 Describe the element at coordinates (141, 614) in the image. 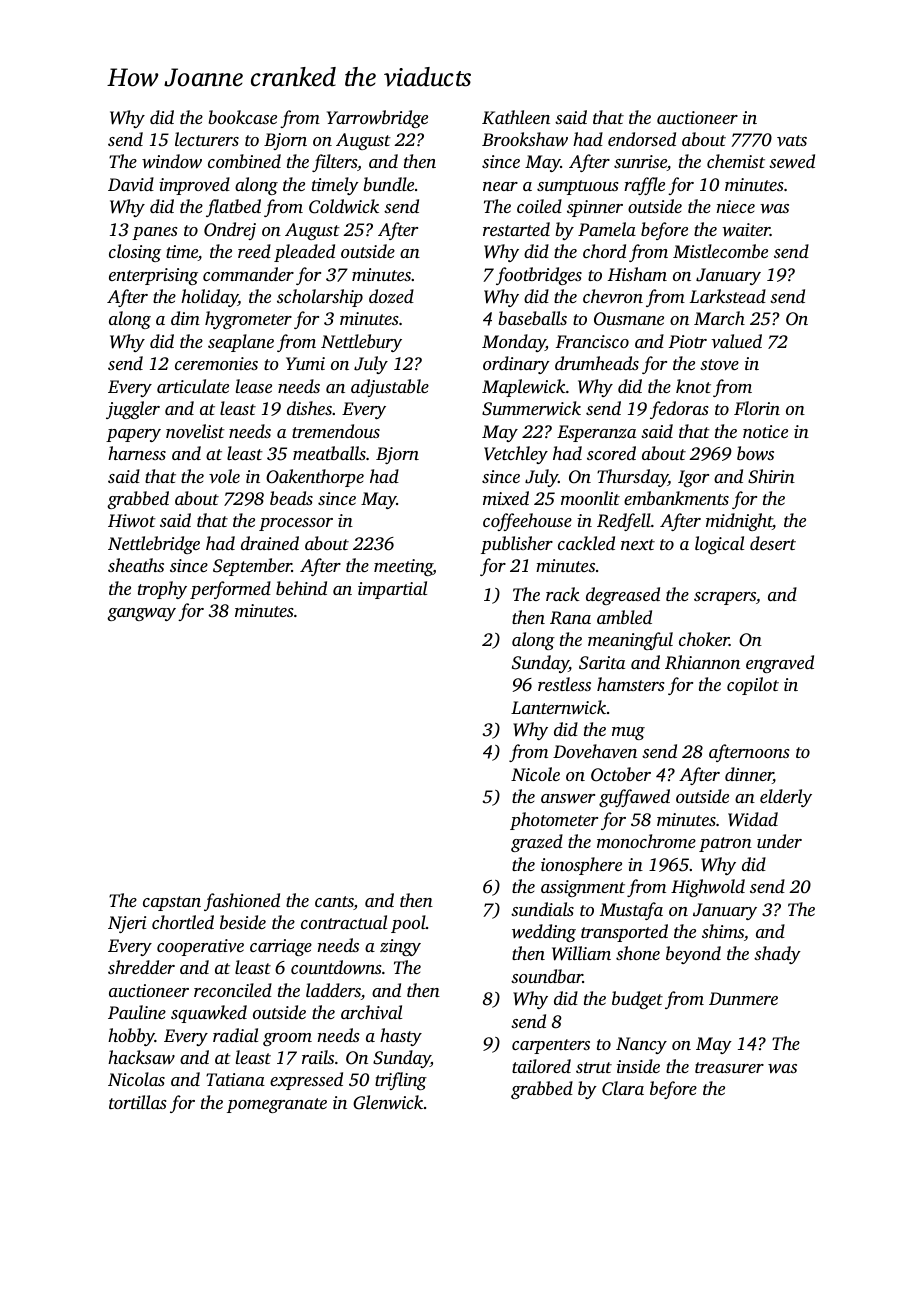

I see `gangway` at that location.
